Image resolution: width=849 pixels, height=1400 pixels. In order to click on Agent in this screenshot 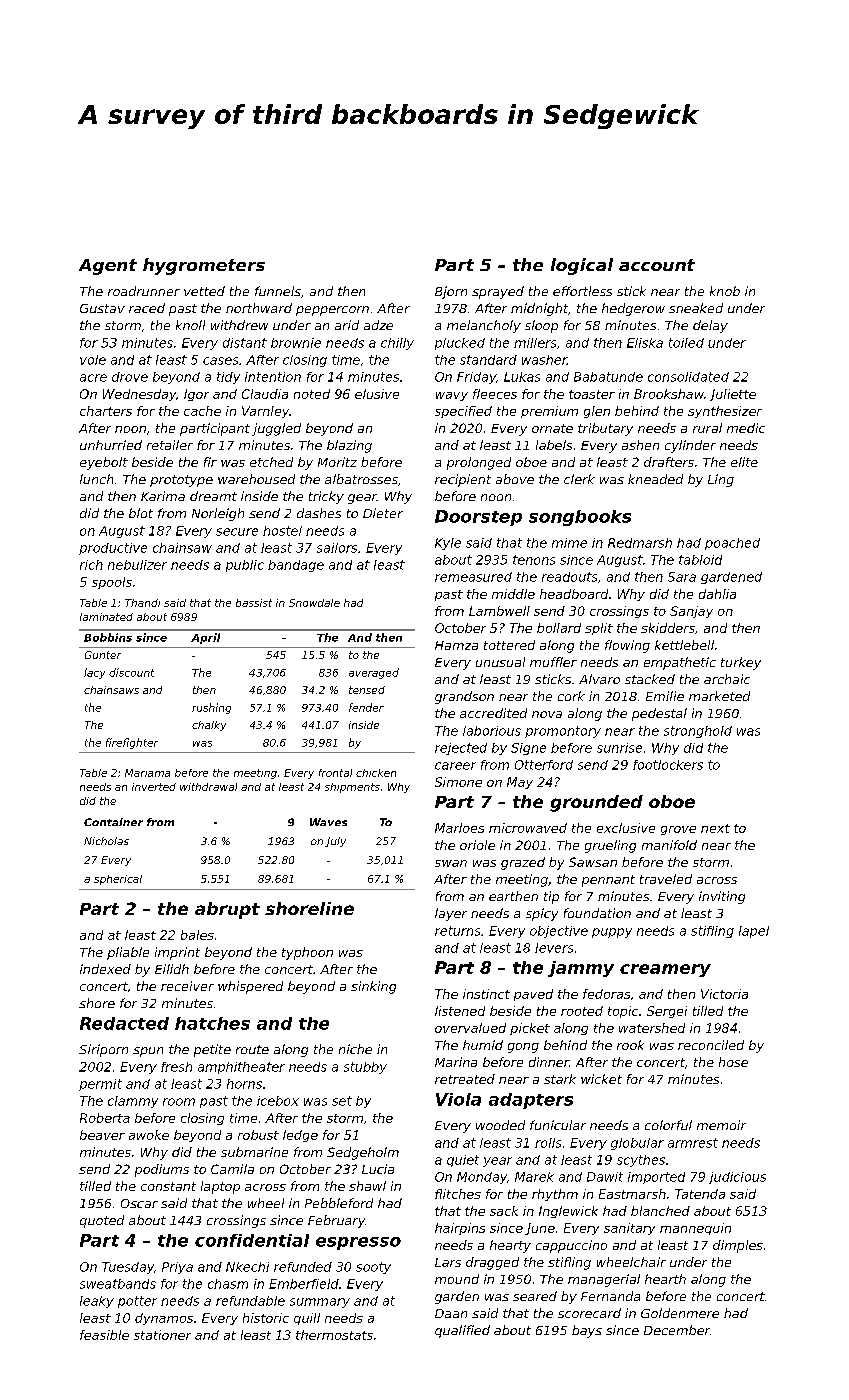, I will do `click(108, 267)`.
